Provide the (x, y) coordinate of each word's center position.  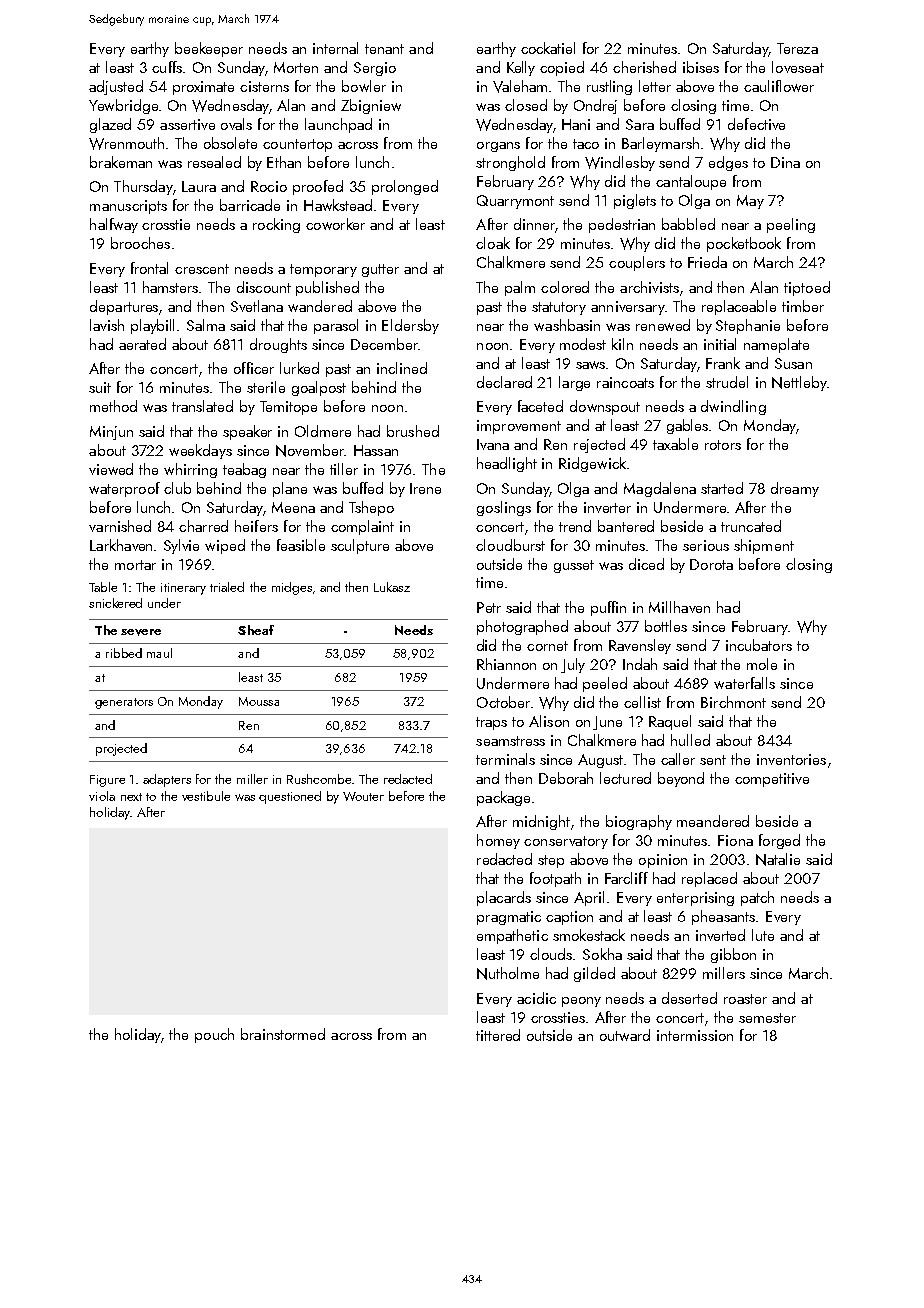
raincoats (625, 382)
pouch (214, 1035)
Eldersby (410, 326)
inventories (791, 759)
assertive (187, 124)
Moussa (259, 701)
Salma (206, 325)
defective (756, 124)
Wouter (363, 796)
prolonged (405, 187)
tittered (498, 1035)
